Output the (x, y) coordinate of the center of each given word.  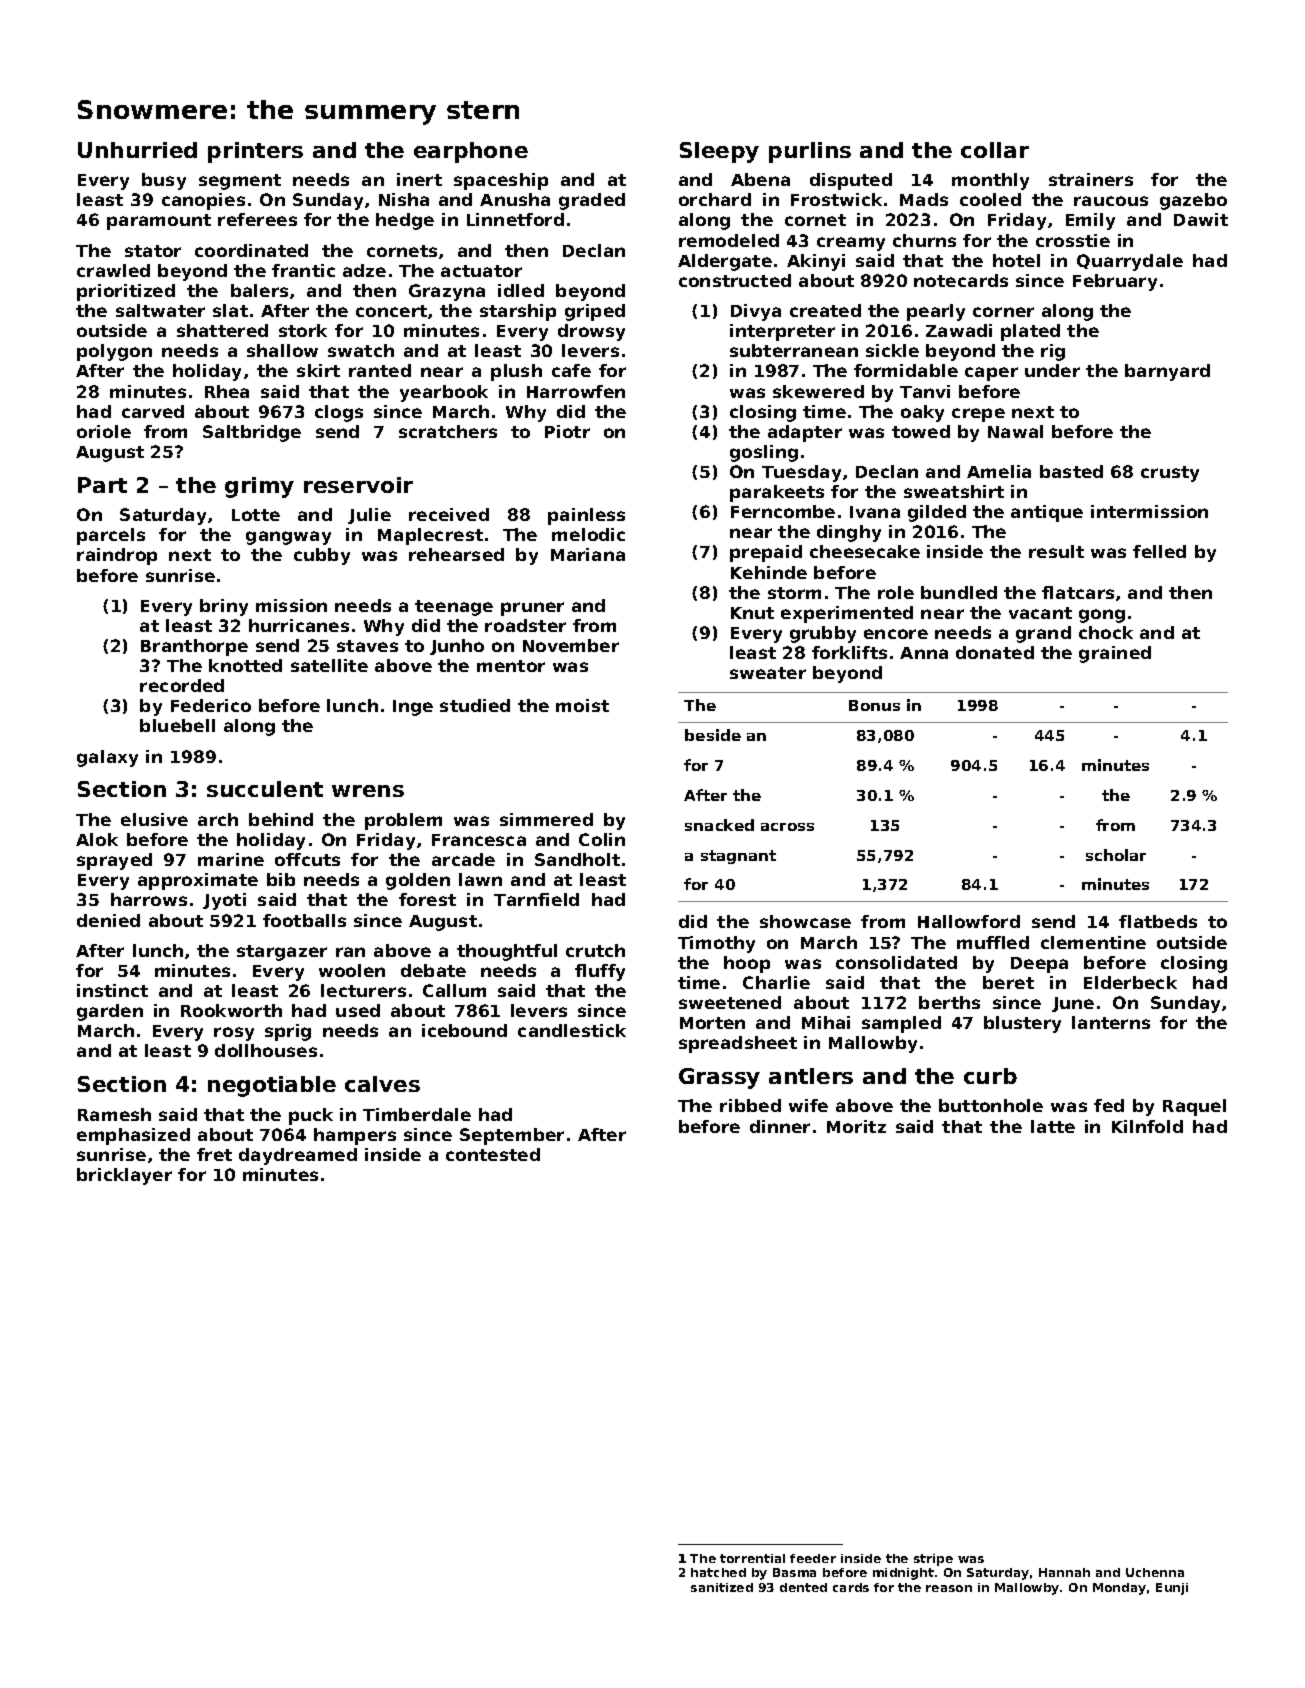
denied (108, 920)
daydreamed (298, 1156)
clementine (1093, 942)
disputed (851, 181)
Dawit (1201, 219)
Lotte (256, 515)
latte (1053, 1126)
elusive (154, 819)
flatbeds (1158, 921)
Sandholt (577, 859)
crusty (1170, 474)
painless (586, 516)
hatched (718, 1572)
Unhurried (137, 150)
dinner (780, 1126)
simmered (546, 819)
